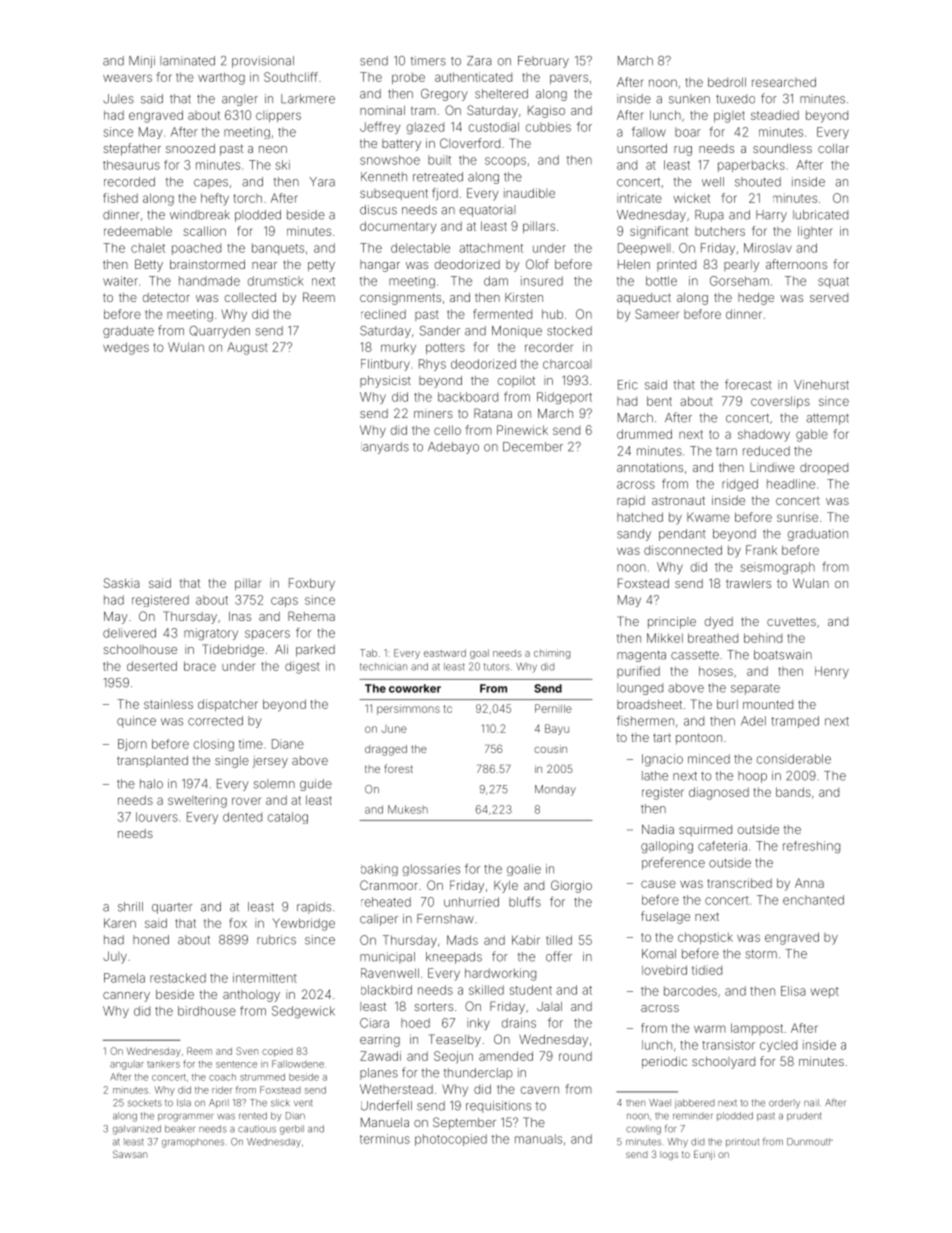  I want to click on glossaries, so click(431, 870).
